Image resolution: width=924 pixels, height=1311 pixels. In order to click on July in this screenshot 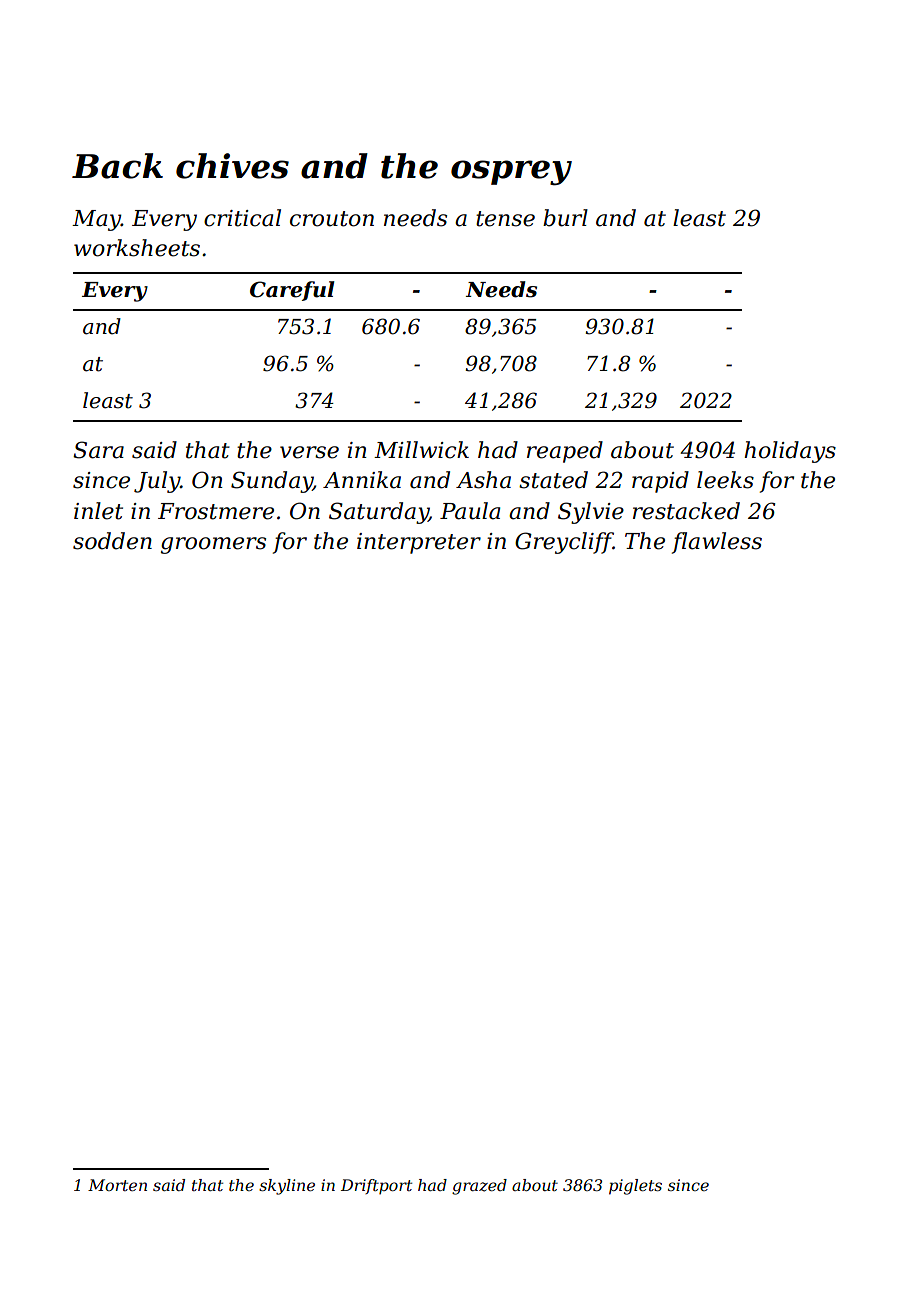, I will do `click(157, 482)`.
